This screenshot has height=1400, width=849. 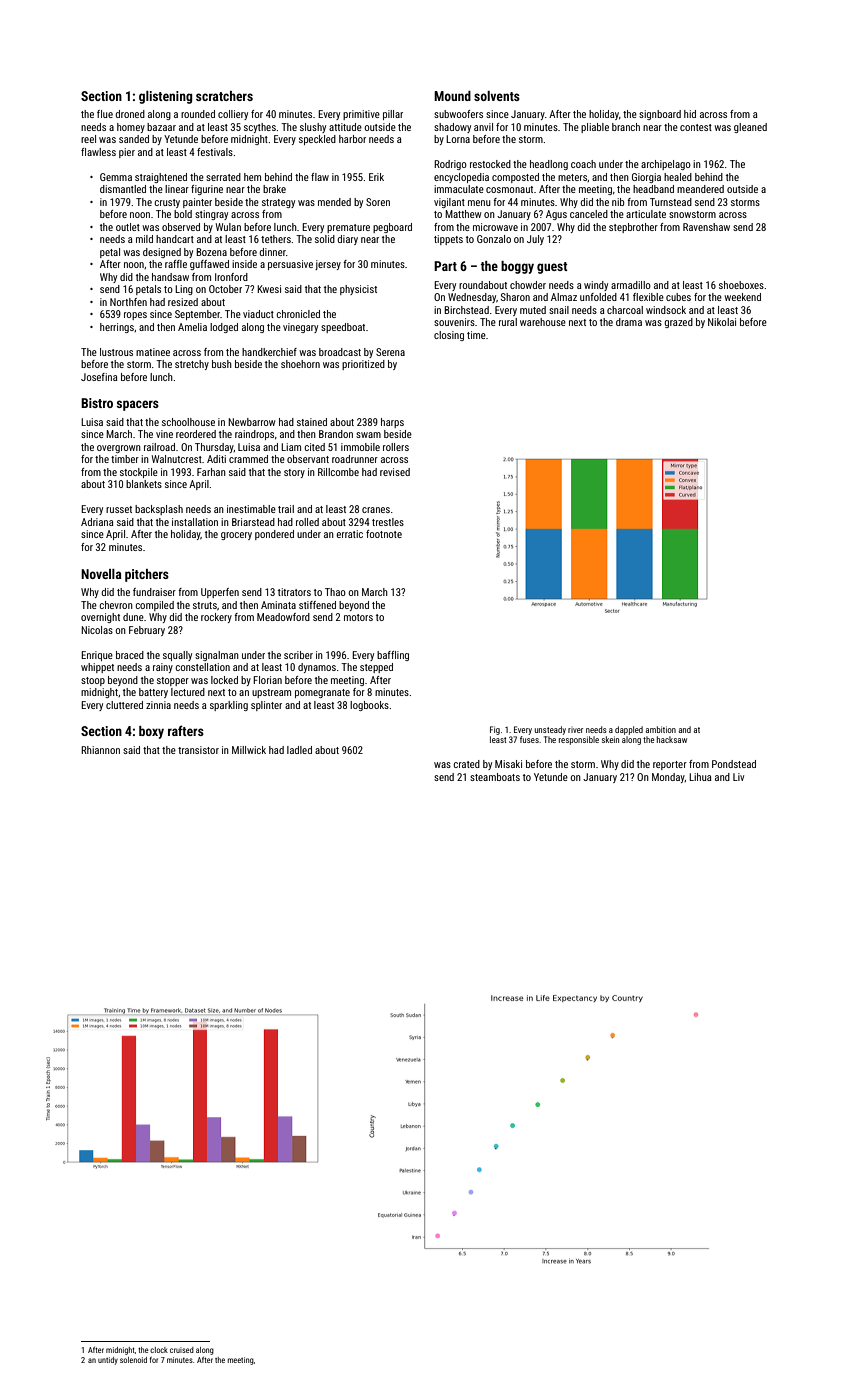 What do you see at coordinates (100, 750) in the screenshot?
I see `Rhiannon` at bounding box center [100, 750].
